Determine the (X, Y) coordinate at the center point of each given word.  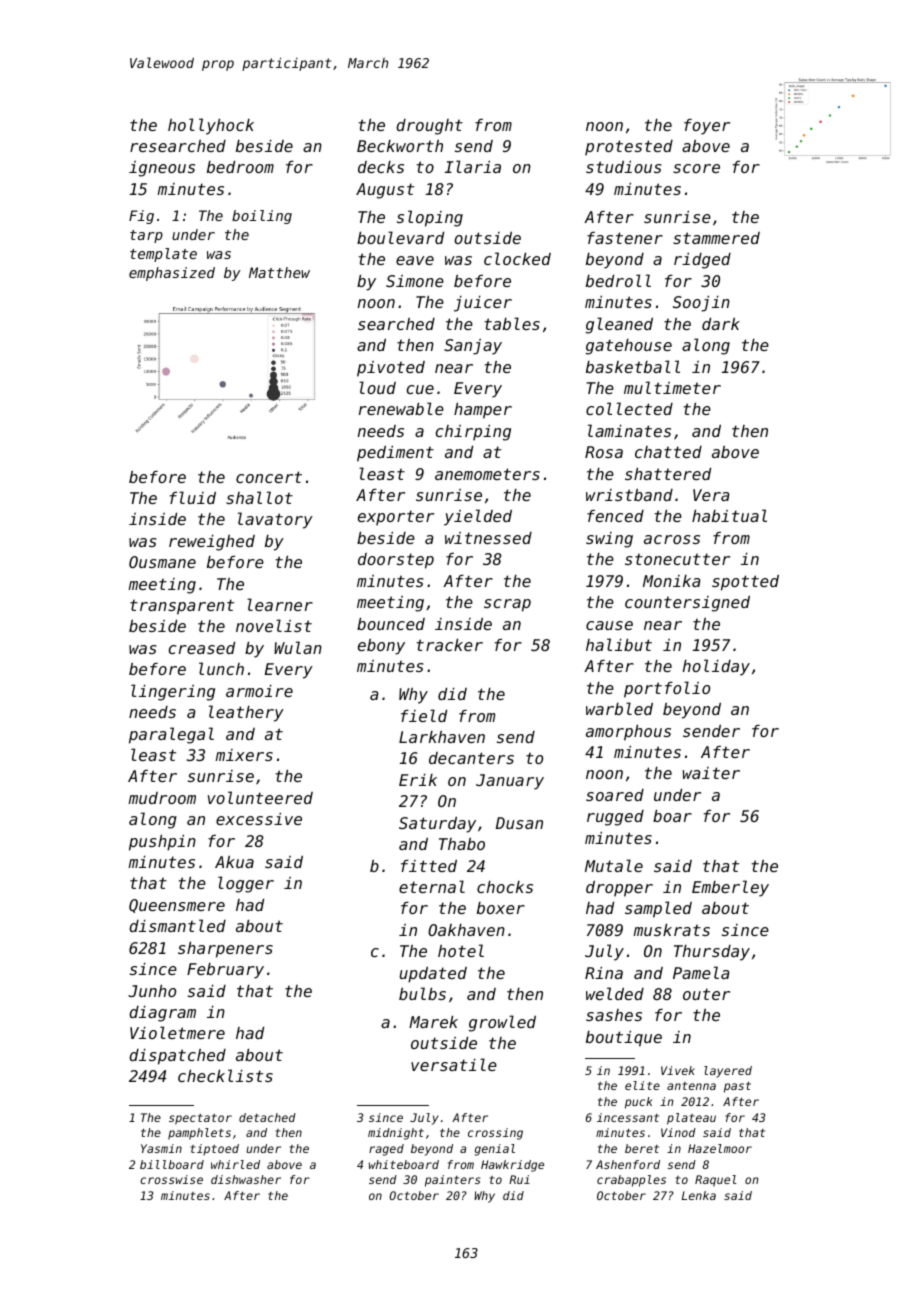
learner (280, 604)
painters (452, 1181)
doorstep (396, 561)
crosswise (171, 1179)
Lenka (699, 1195)
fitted (429, 866)
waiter (711, 773)
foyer (707, 127)
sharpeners (225, 950)
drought (429, 127)
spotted (745, 583)
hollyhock (211, 126)
